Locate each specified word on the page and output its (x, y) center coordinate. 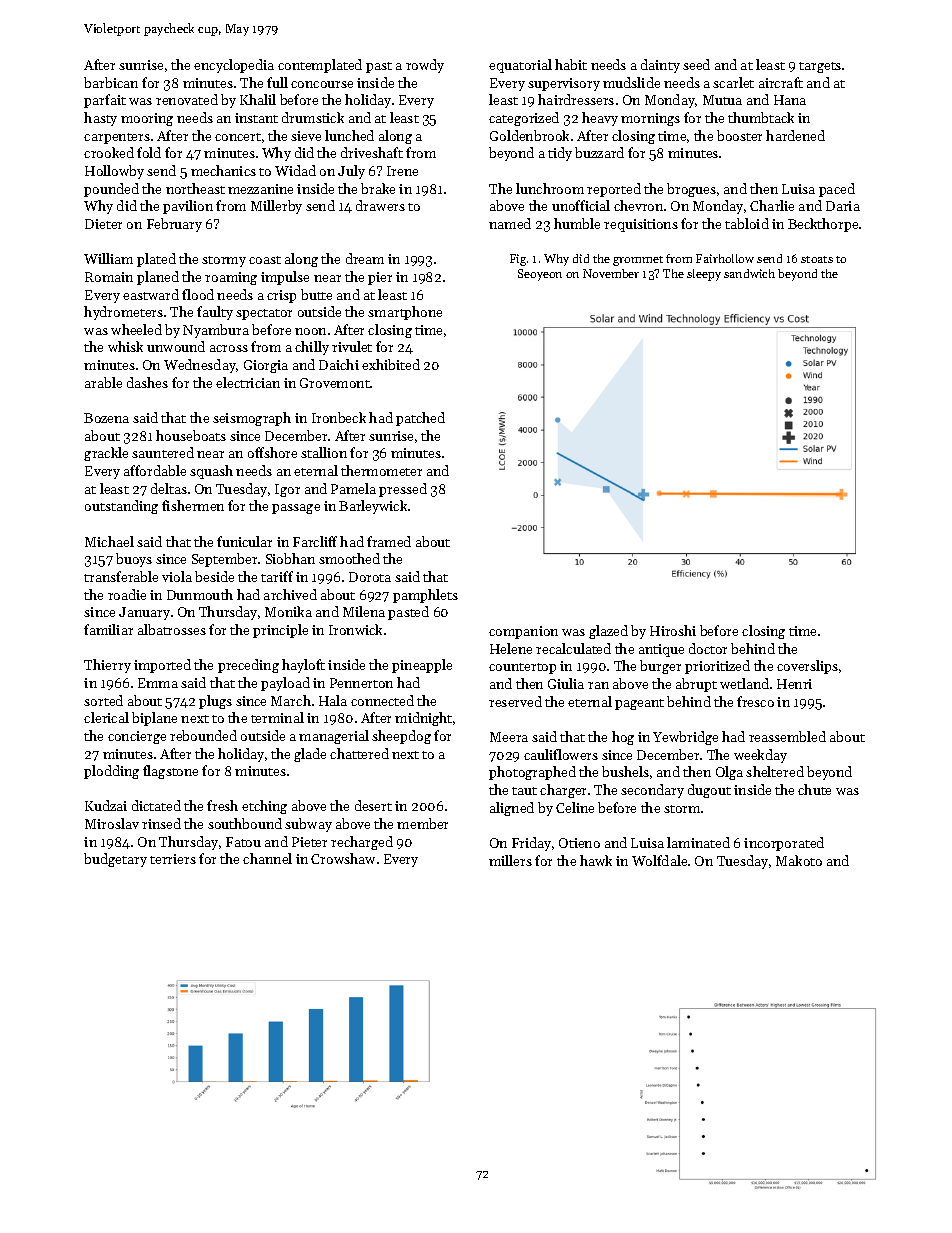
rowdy (425, 66)
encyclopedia (234, 66)
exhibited (391, 364)
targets (820, 67)
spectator (264, 314)
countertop (522, 668)
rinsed (161, 823)
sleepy (704, 275)
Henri (794, 684)
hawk (596, 860)
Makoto (799, 860)
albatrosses (172, 629)
